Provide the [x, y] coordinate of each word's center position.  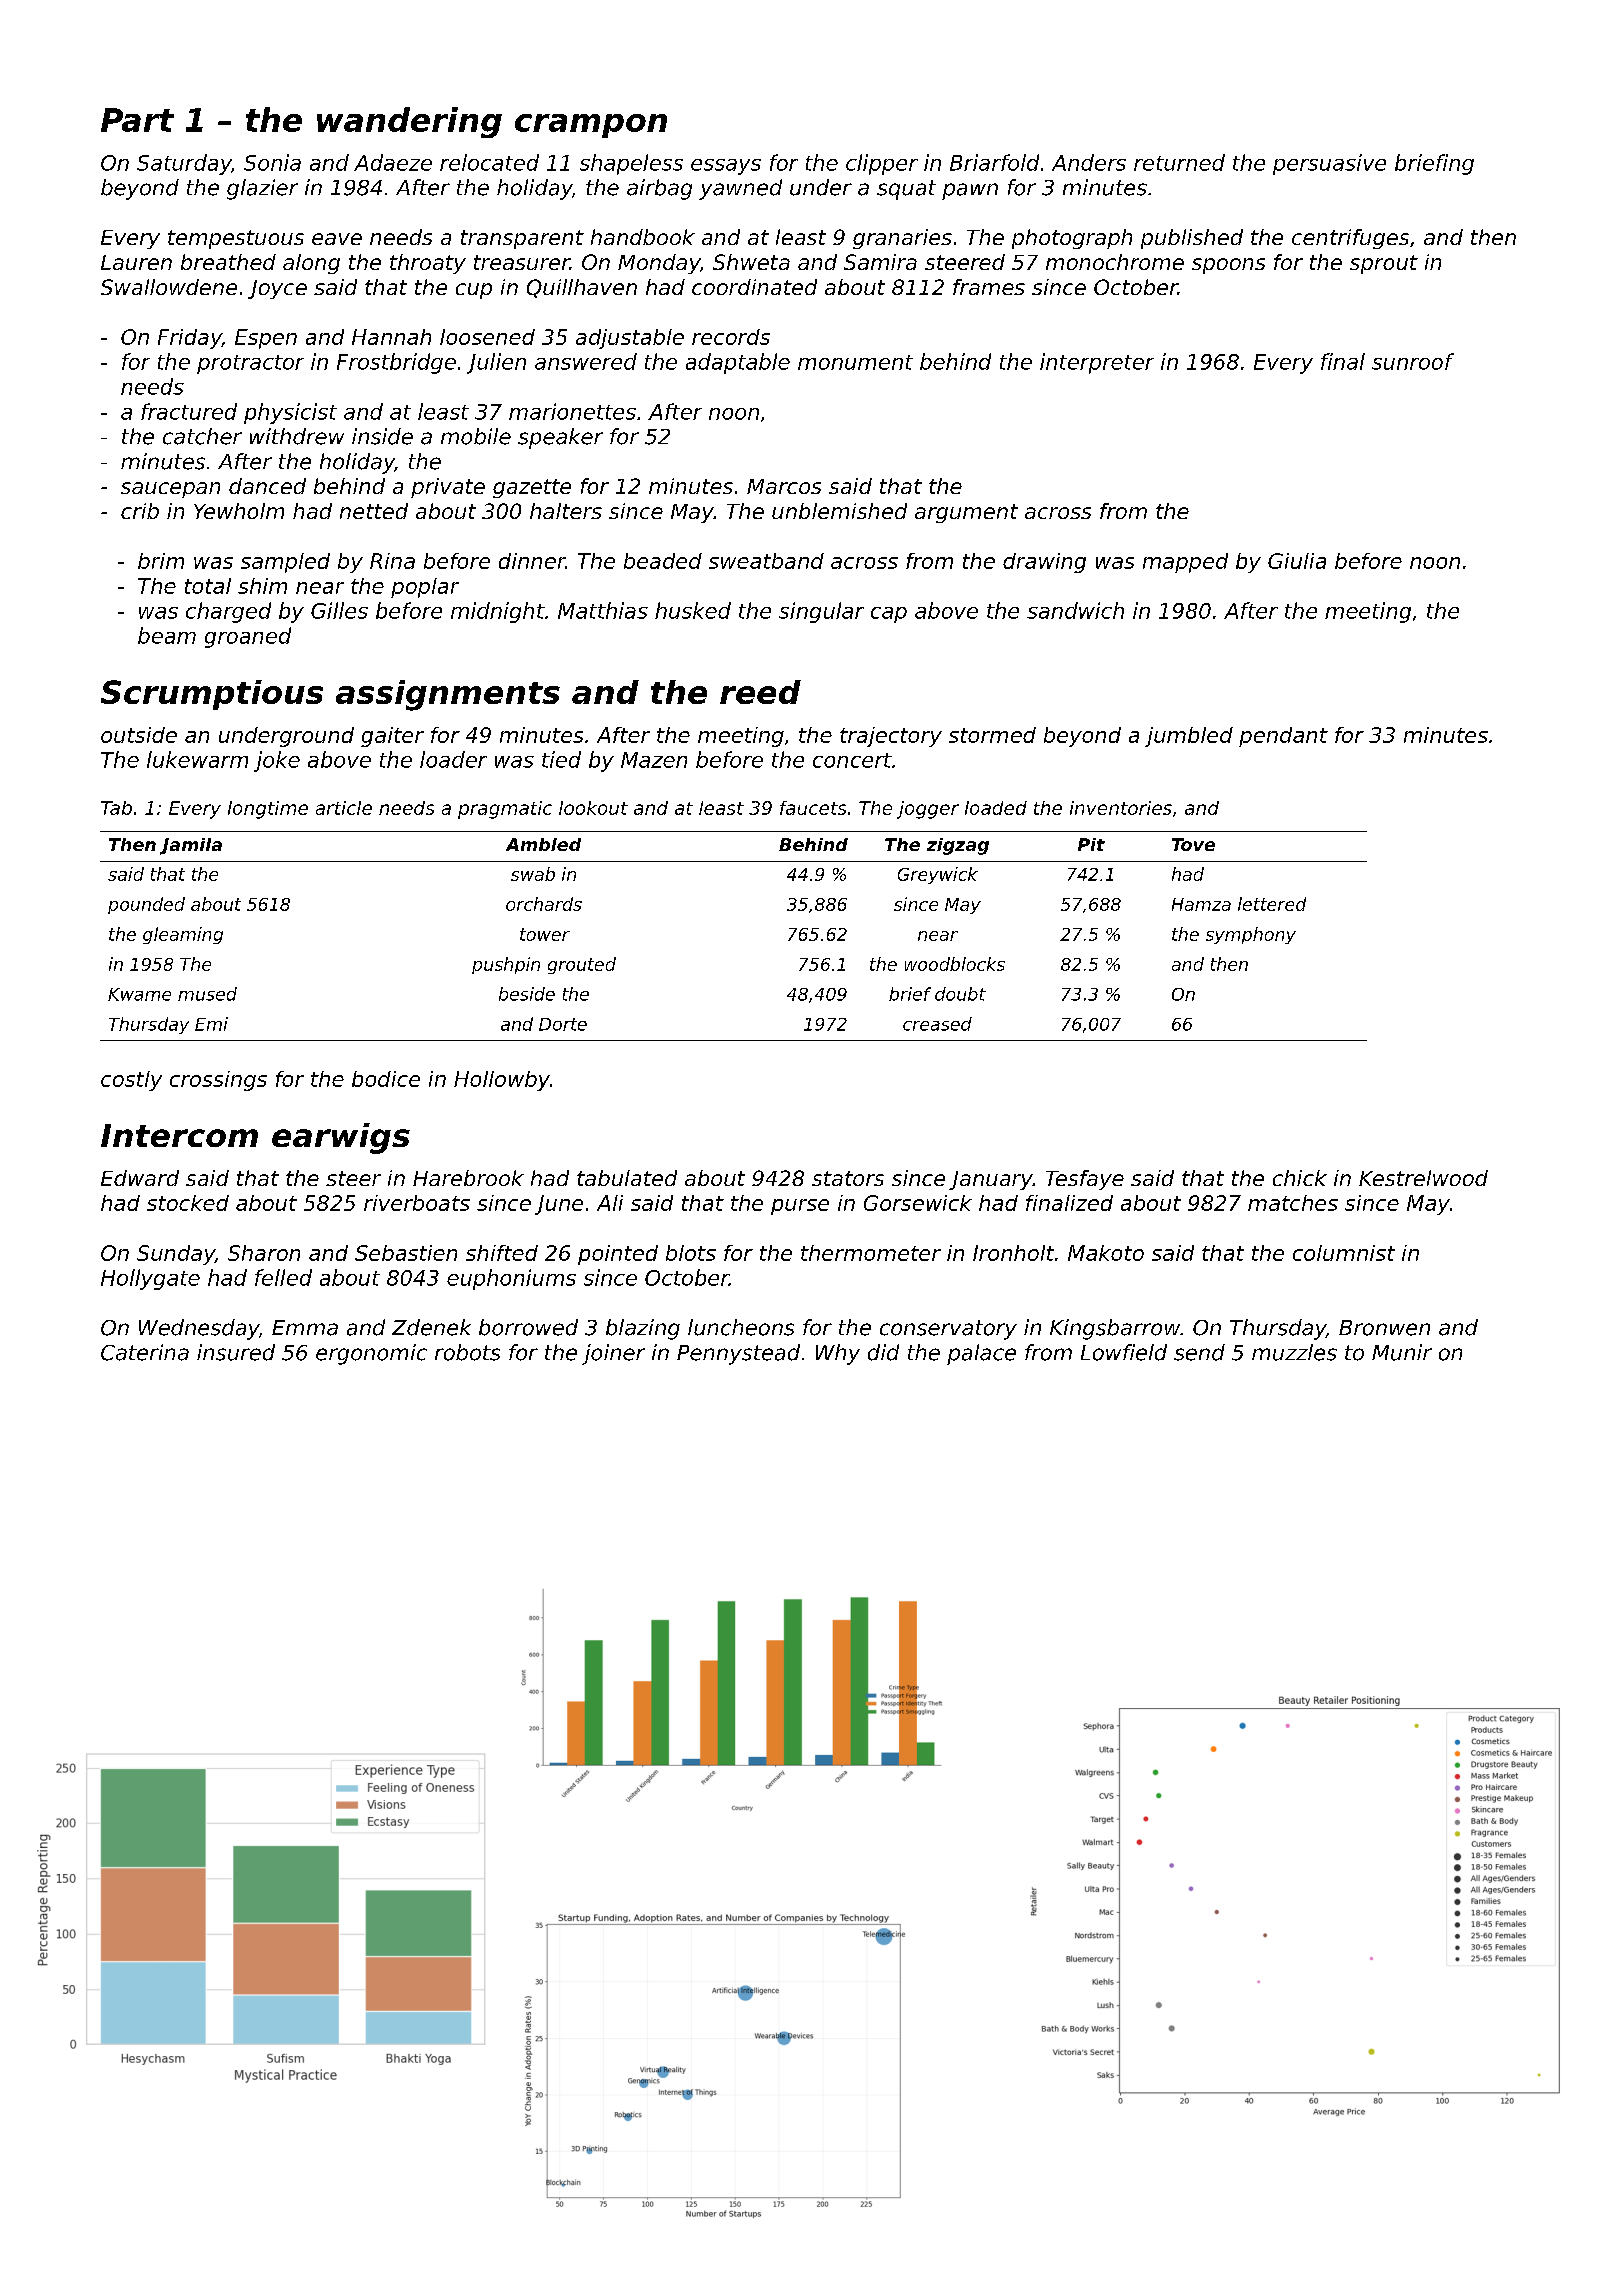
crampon [591, 126]
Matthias [603, 610]
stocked [188, 1203]
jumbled [1189, 737]
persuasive [1329, 164]
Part [137, 120]
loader [453, 759]
